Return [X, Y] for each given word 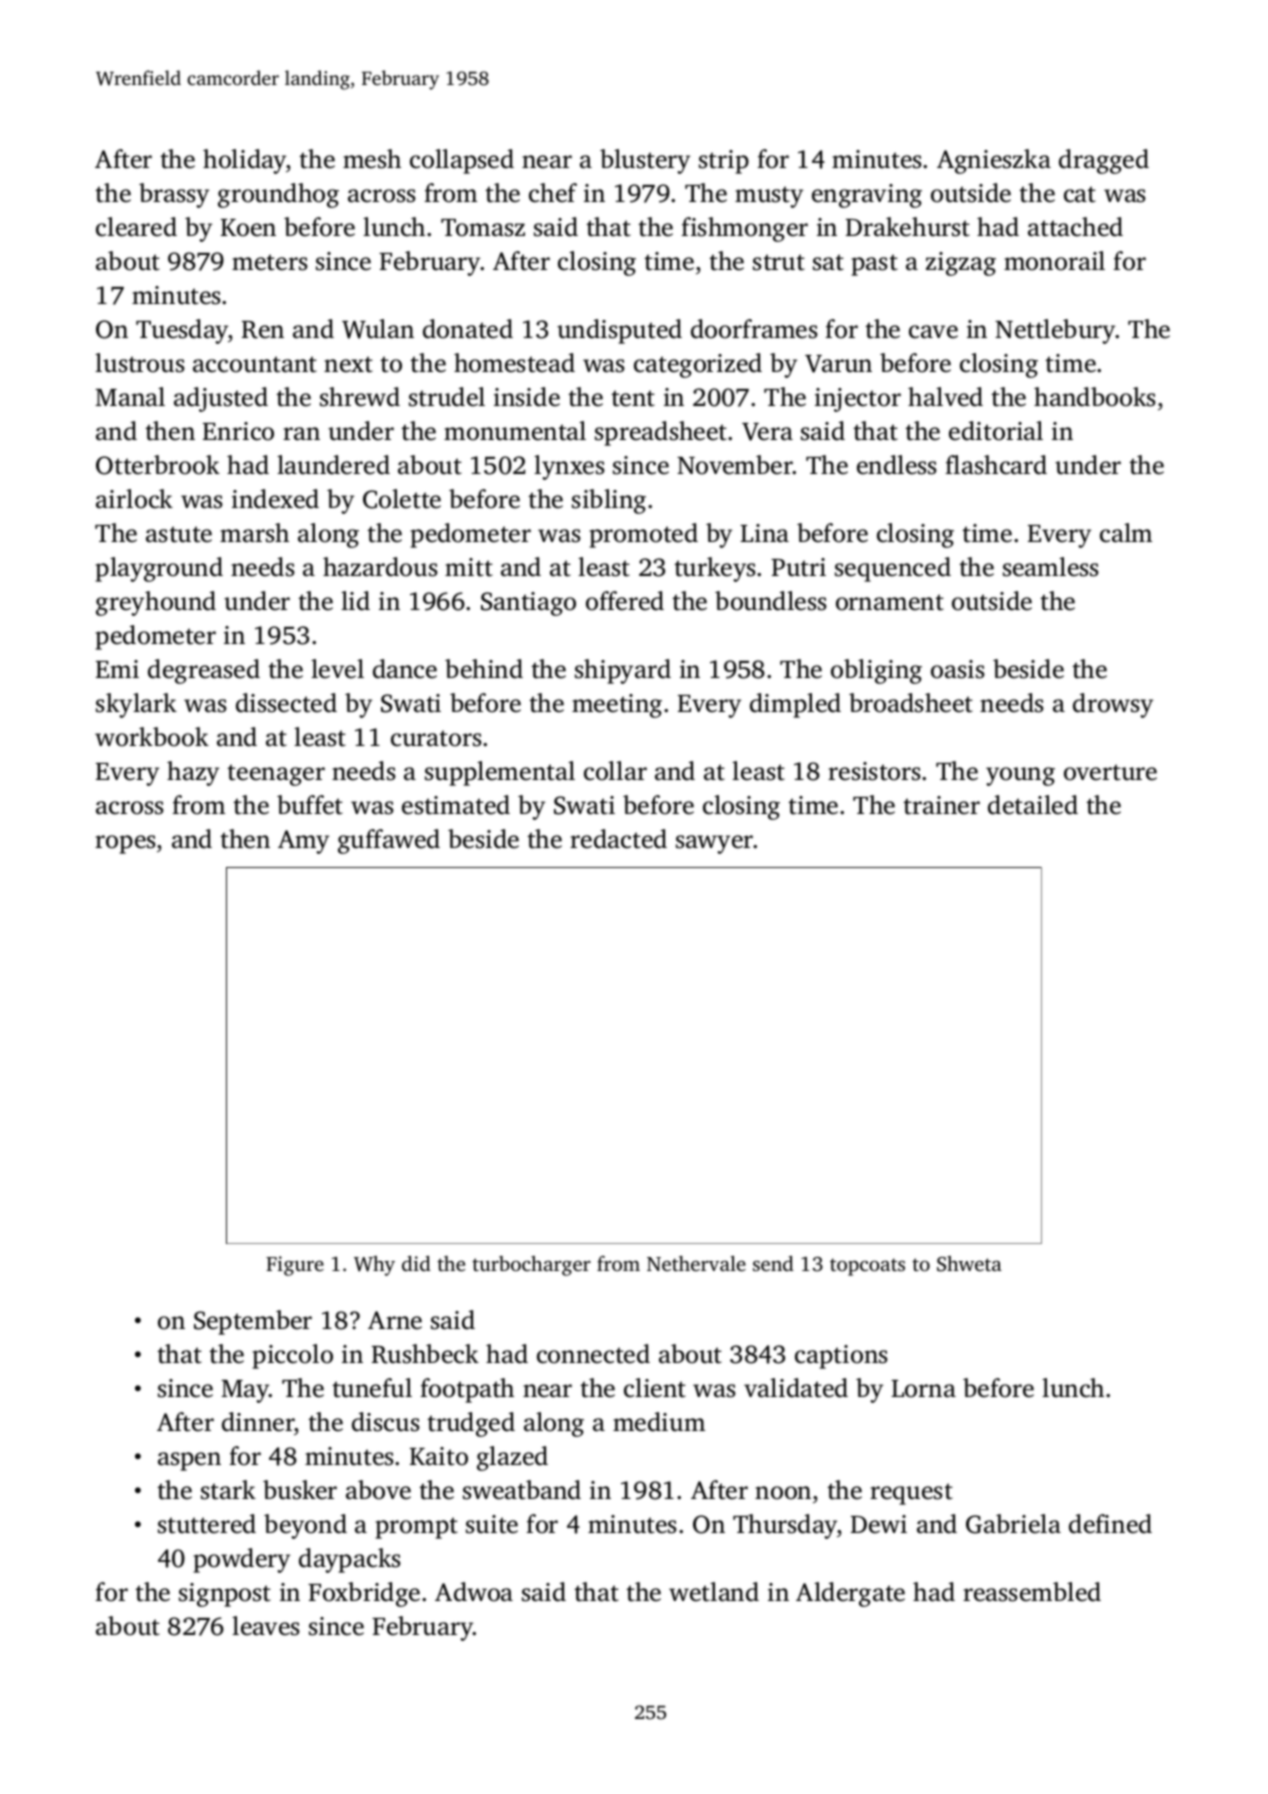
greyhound [156, 603]
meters [270, 262]
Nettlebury [1055, 331]
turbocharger [531, 1266]
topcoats [867, 1267]
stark [228, 1490]
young [1020, 776]
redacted [618, 839]
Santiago [528, 604]
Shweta [969, 1264]
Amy [303, 842]
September [253, 1322]
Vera [767, 432]
